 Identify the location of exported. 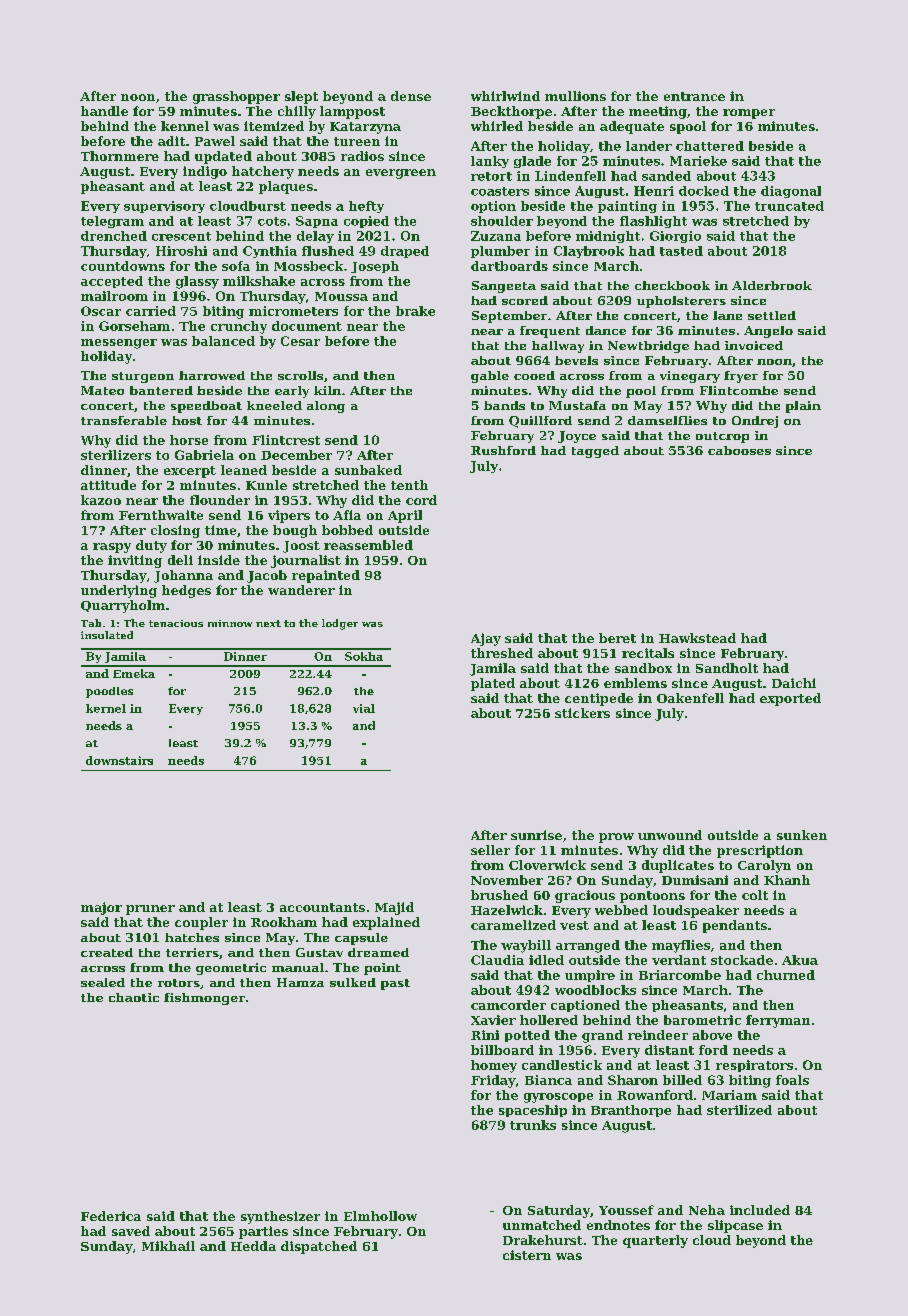
(790, 699).
